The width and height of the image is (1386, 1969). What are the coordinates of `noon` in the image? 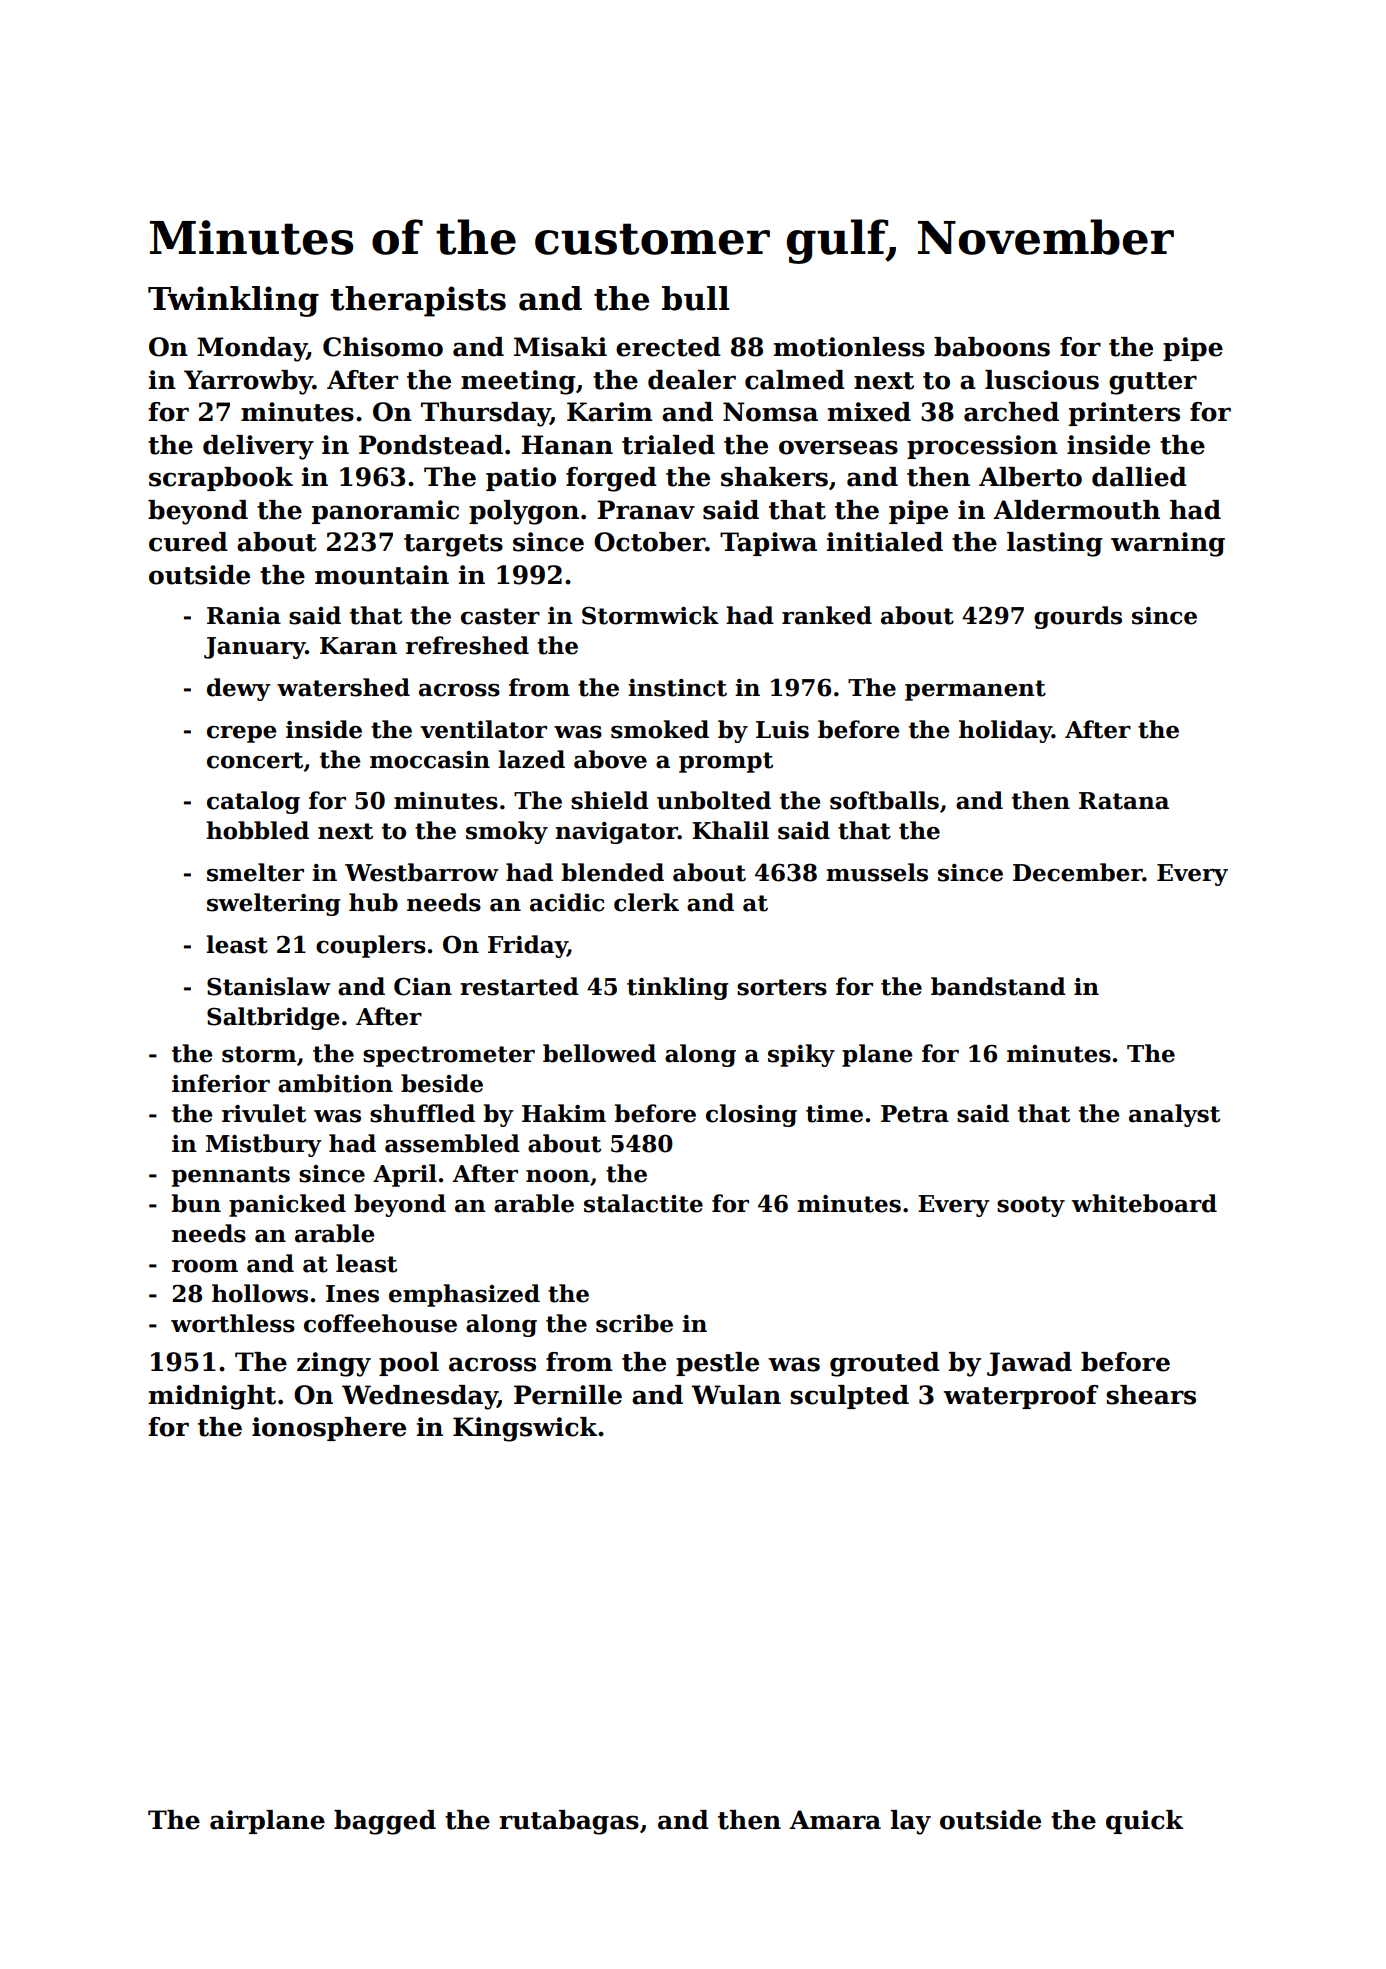 It's located at (558, 1176).
